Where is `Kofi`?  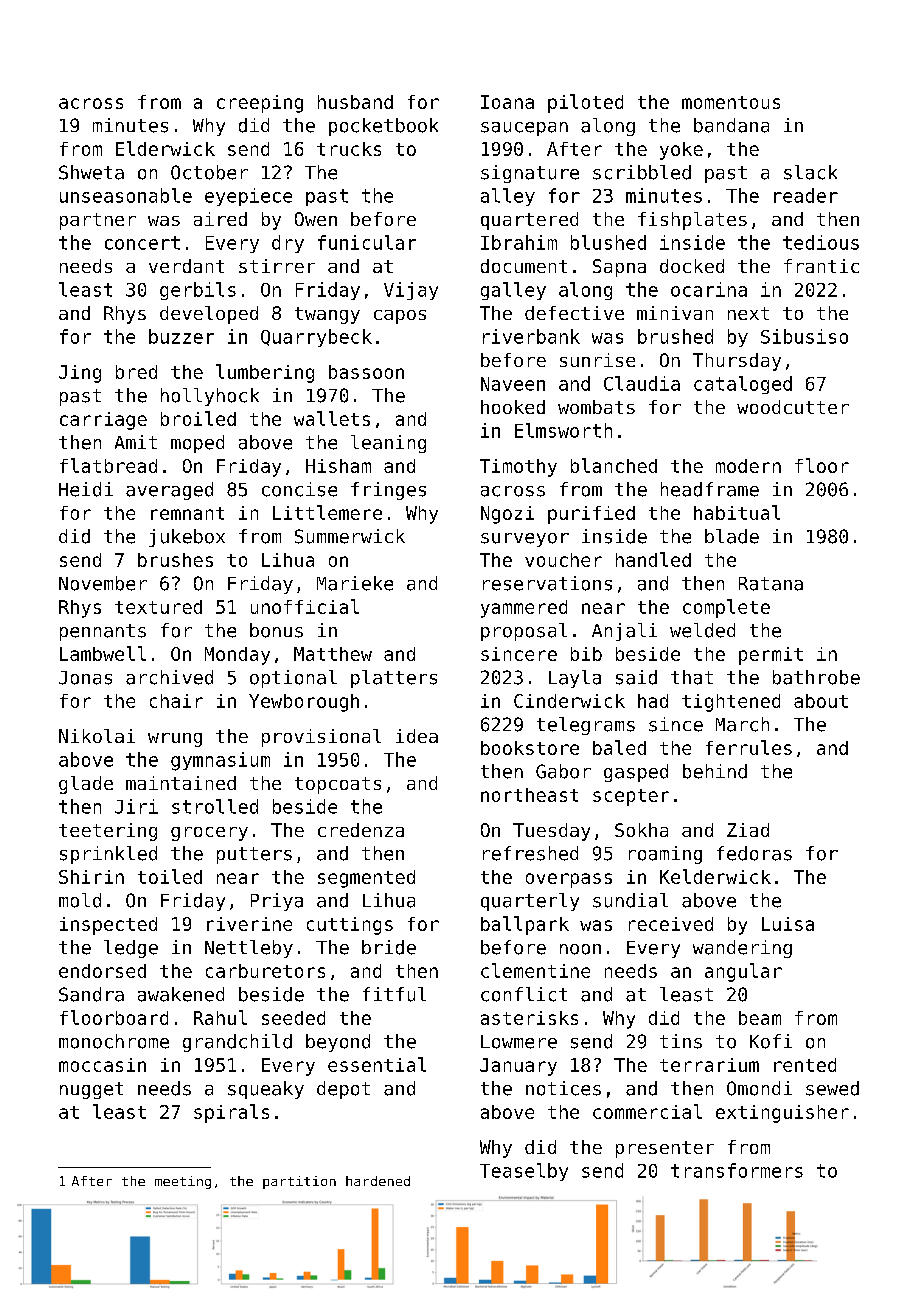
Kofi is located at coordinates (771, 1041).
